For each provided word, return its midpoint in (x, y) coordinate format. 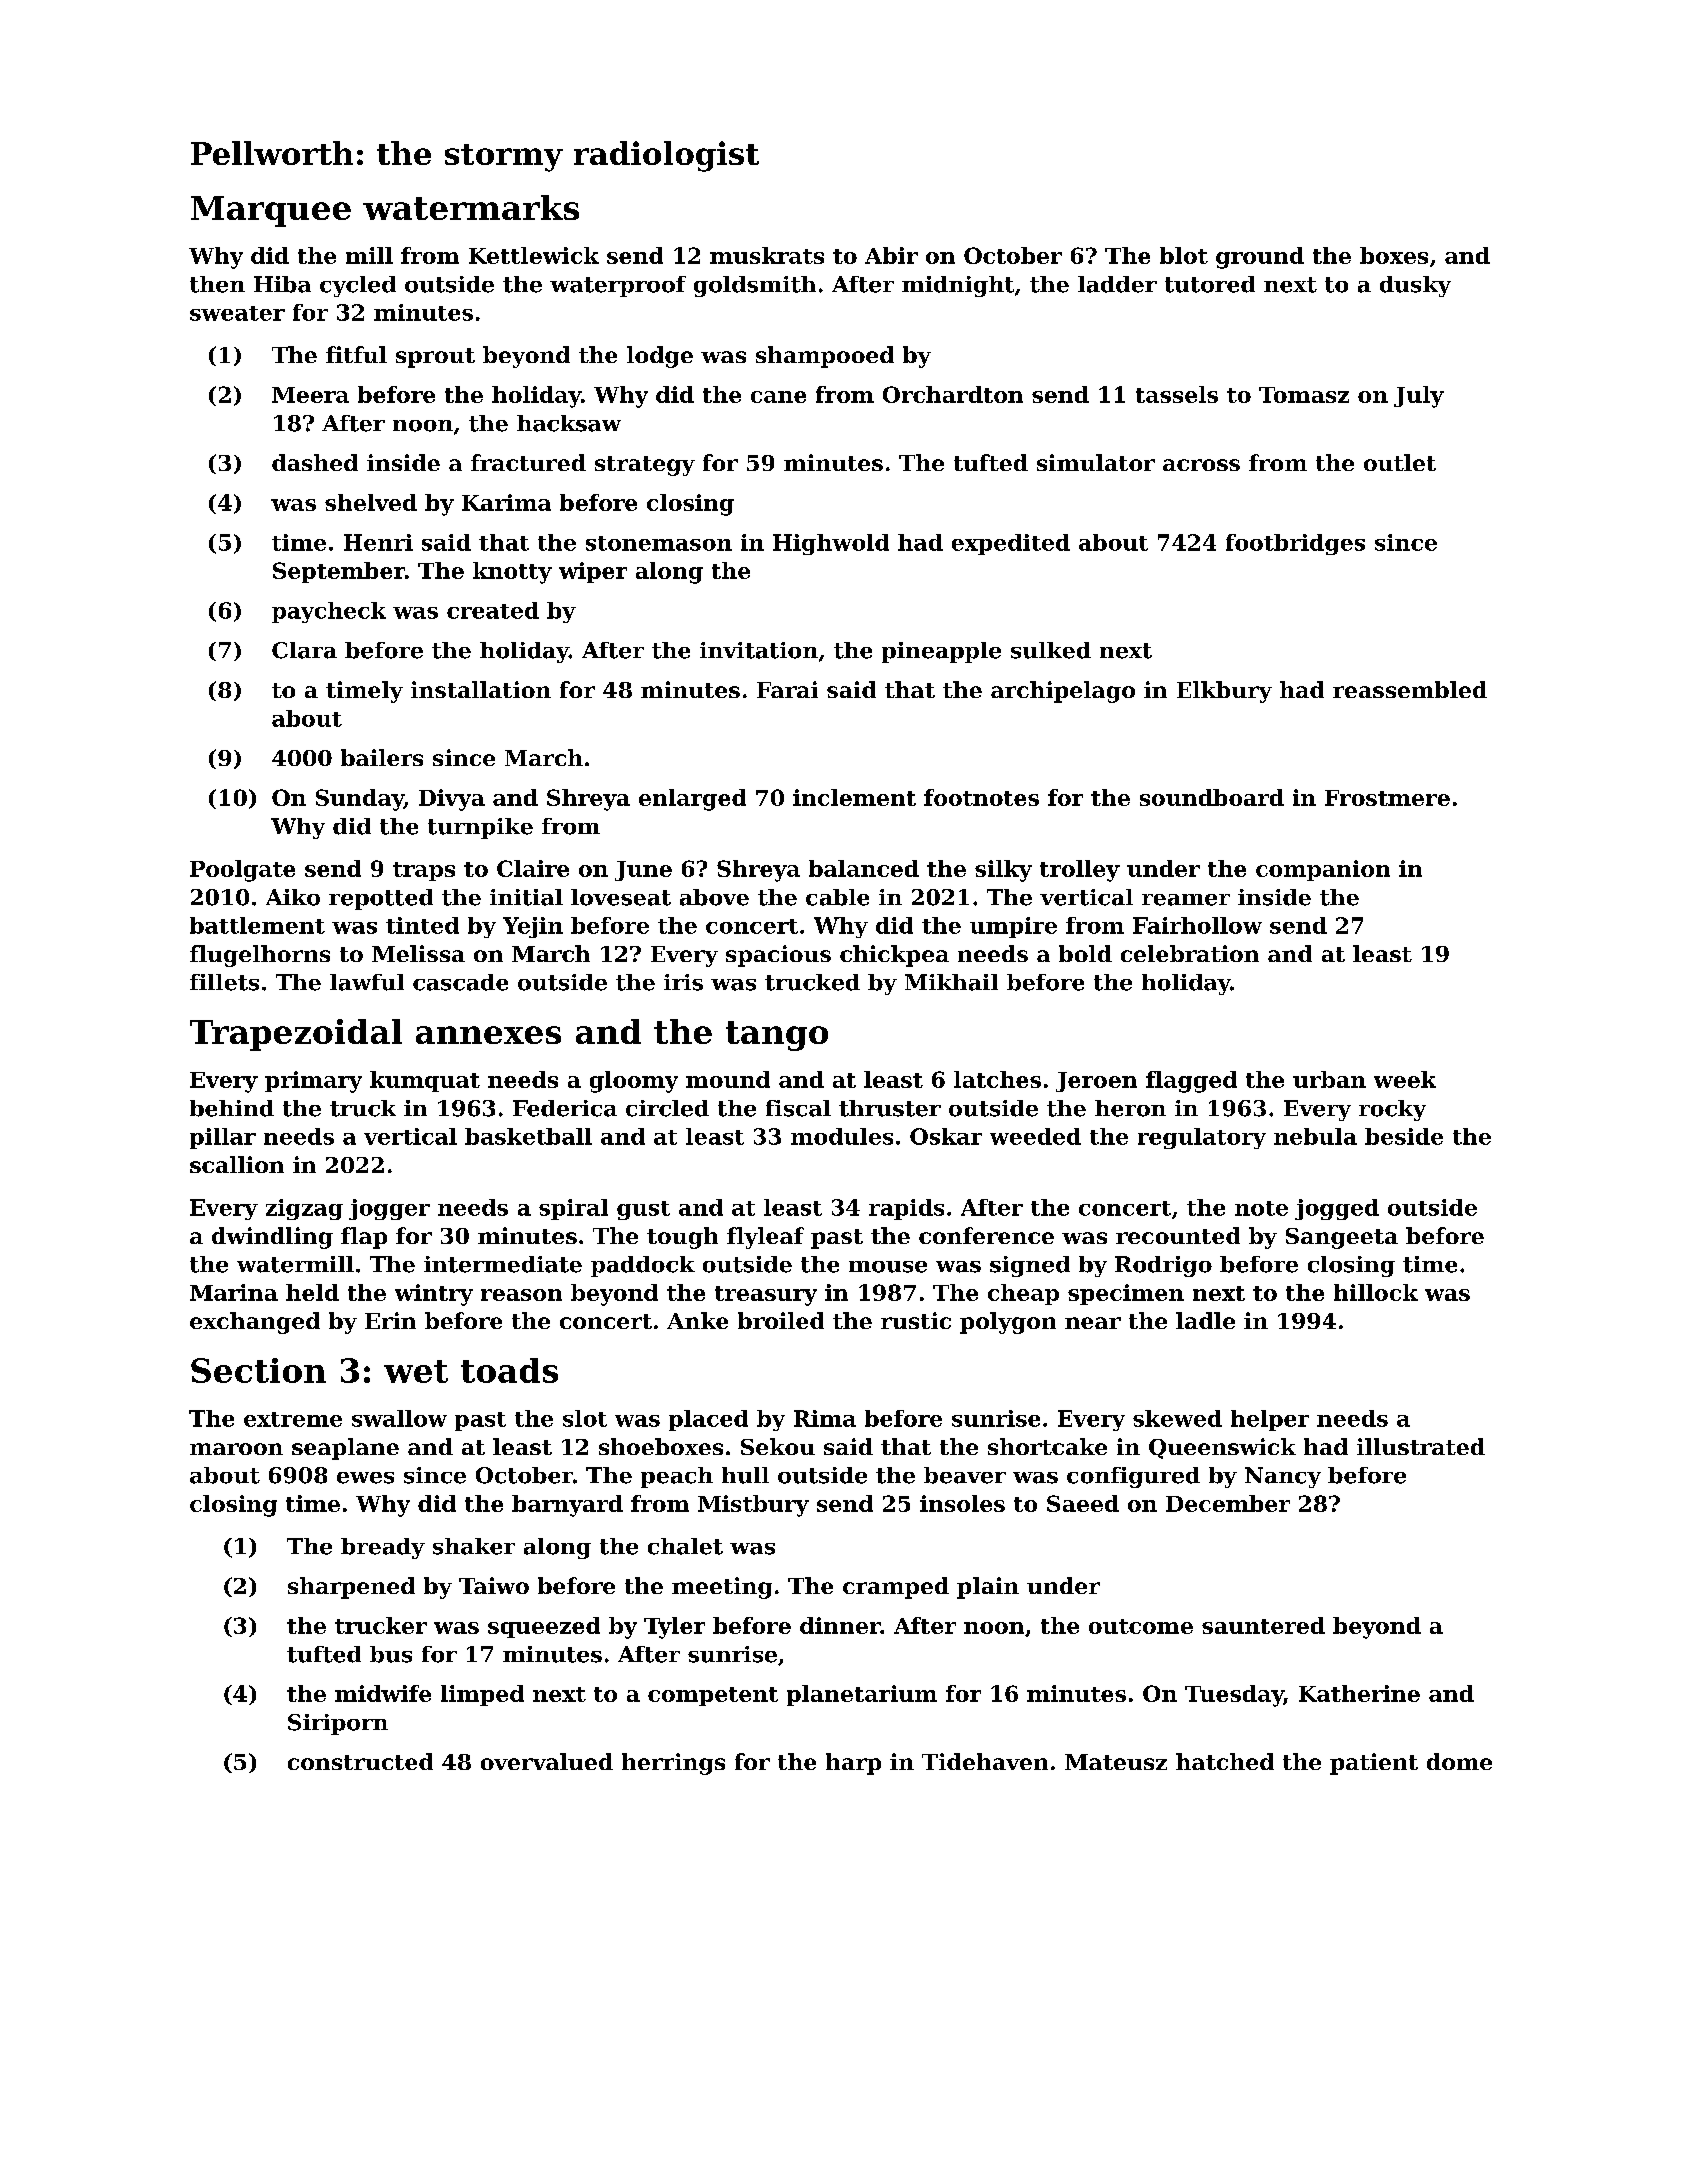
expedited (1011, 544)
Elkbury (1224, 692)
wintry (434, 1295)
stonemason (659, 543)
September (339, 572)
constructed (360, 1761)
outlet (1400, 462)
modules (842, 1136)
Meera (310, 395)
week (1405, 1079)
